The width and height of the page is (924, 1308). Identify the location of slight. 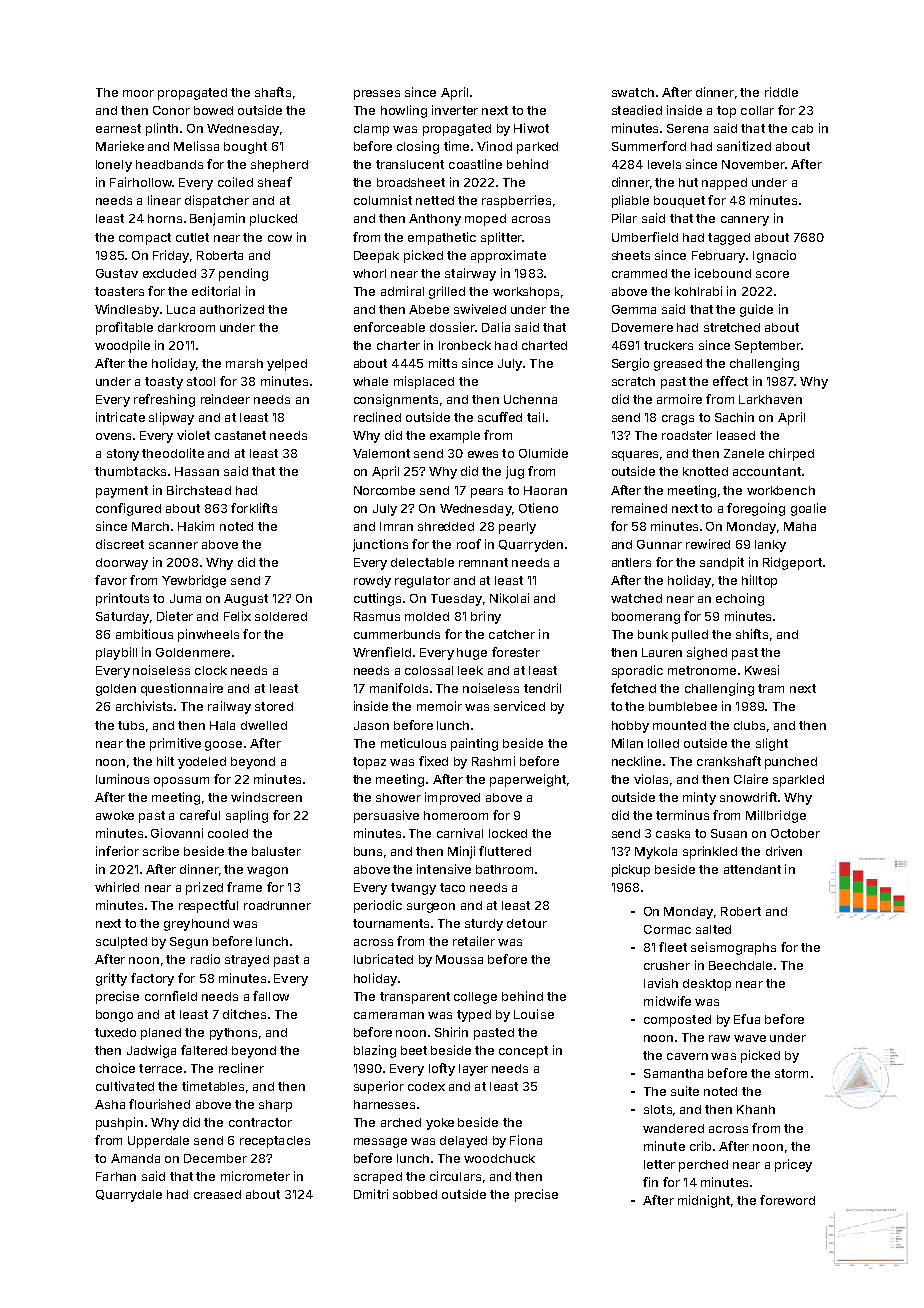
(772, 744).
